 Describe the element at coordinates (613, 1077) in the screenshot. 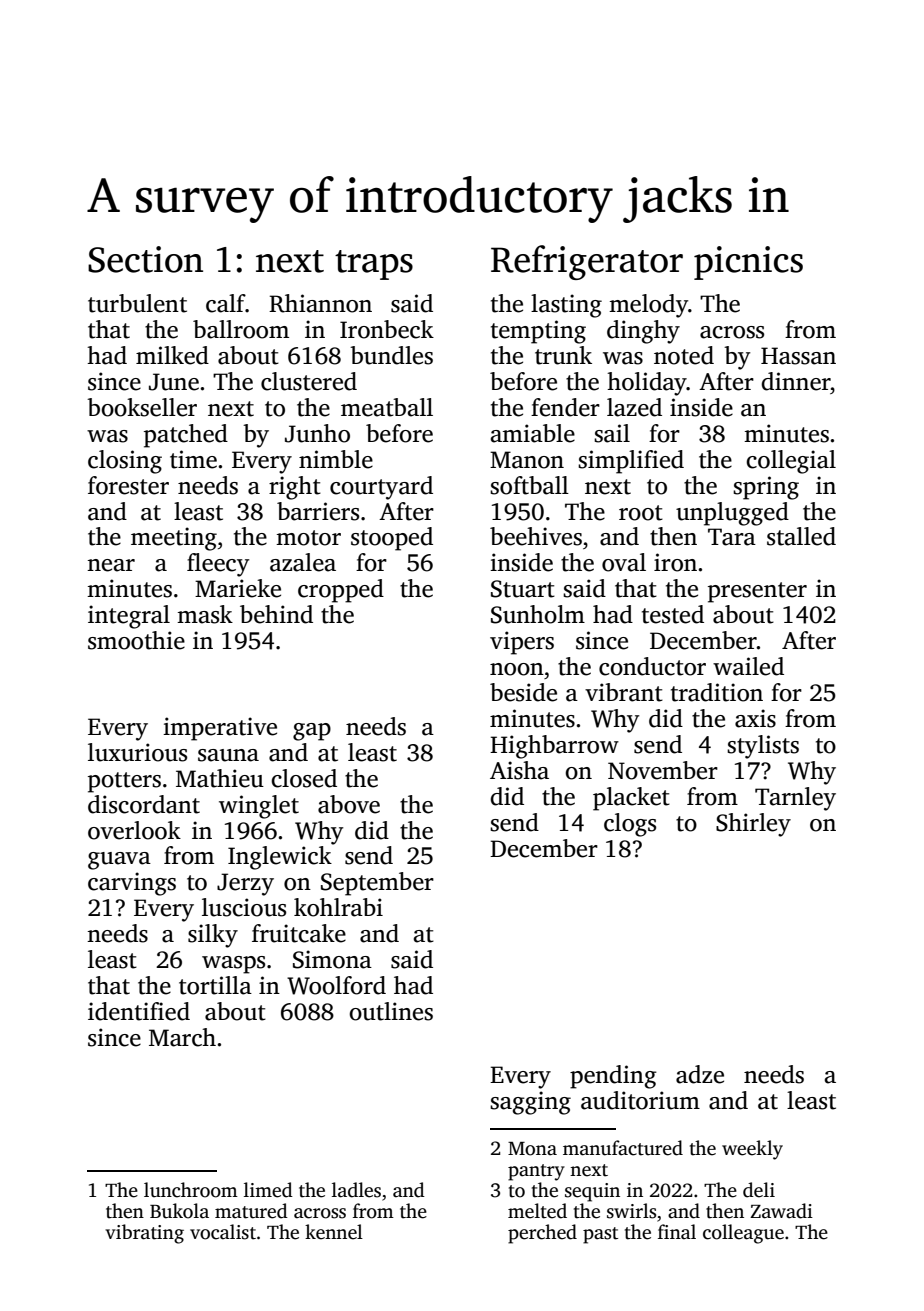

I see `pending` at that location.
